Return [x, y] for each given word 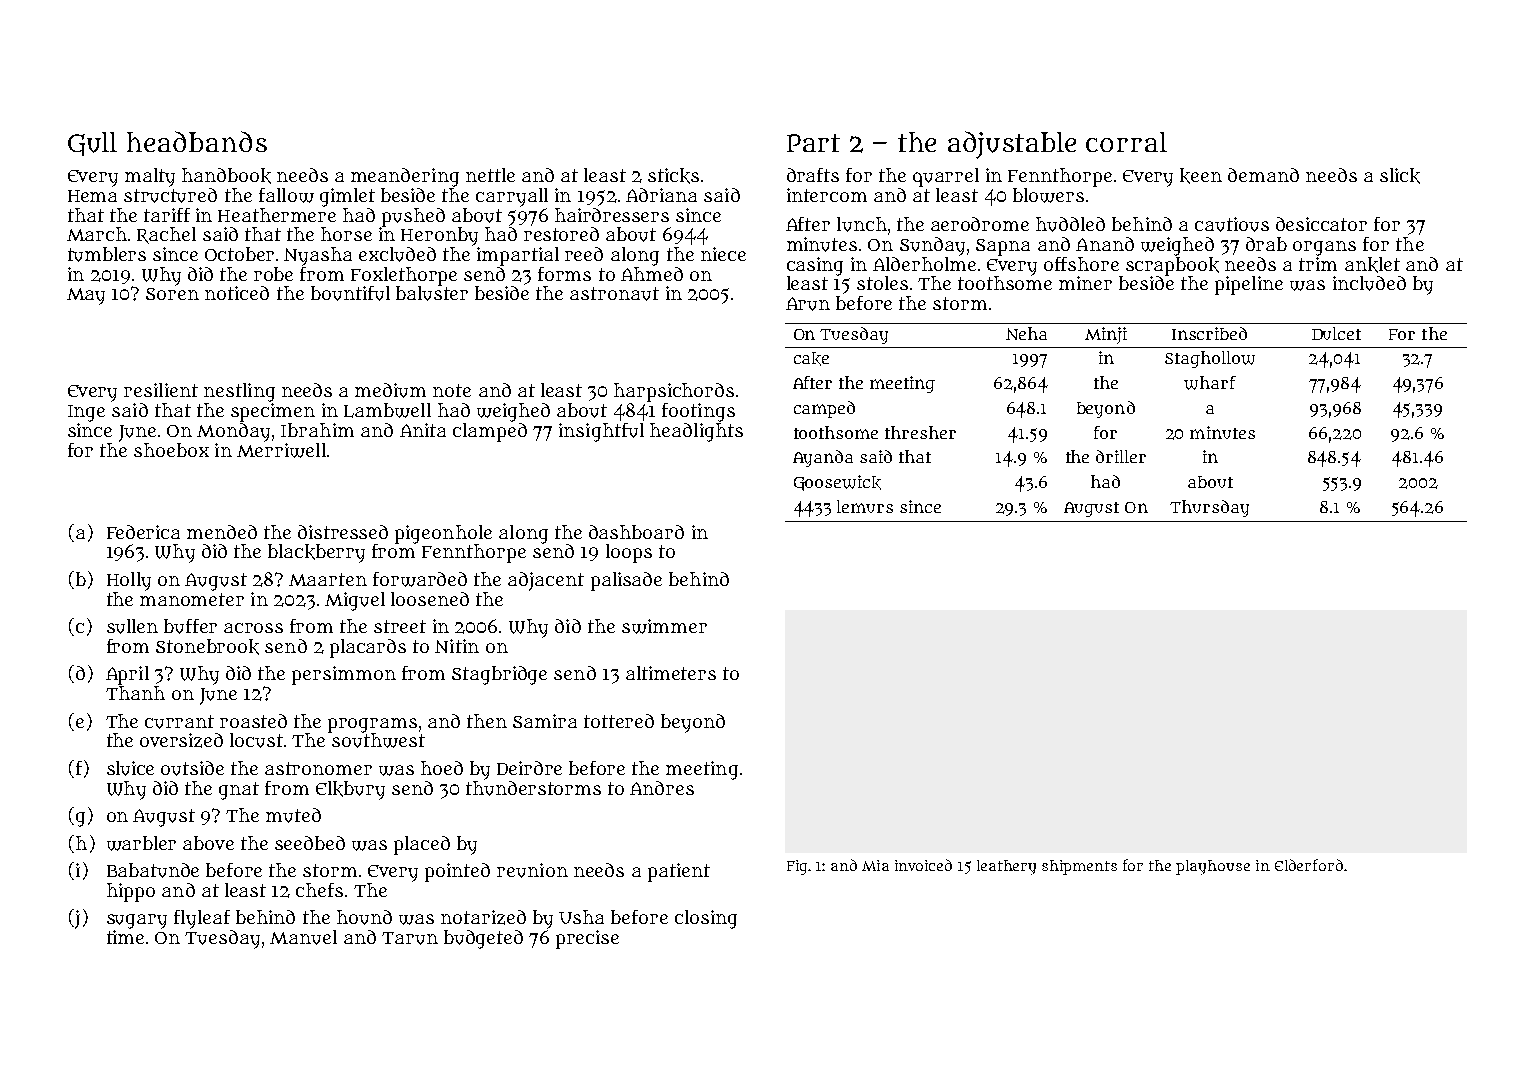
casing [815, 266]
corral [1126, 142]
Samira [545, 721]
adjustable [1012, 145]
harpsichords [674, 392]
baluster [432, 293]
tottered [619, 721]
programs [372, 725]
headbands [197, 141]
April [127, 675]
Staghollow [1210, 359]
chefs [319, 890]
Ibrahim [317, 430]
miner [1085, 283]
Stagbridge [499, 675]
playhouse [1213, 867]
